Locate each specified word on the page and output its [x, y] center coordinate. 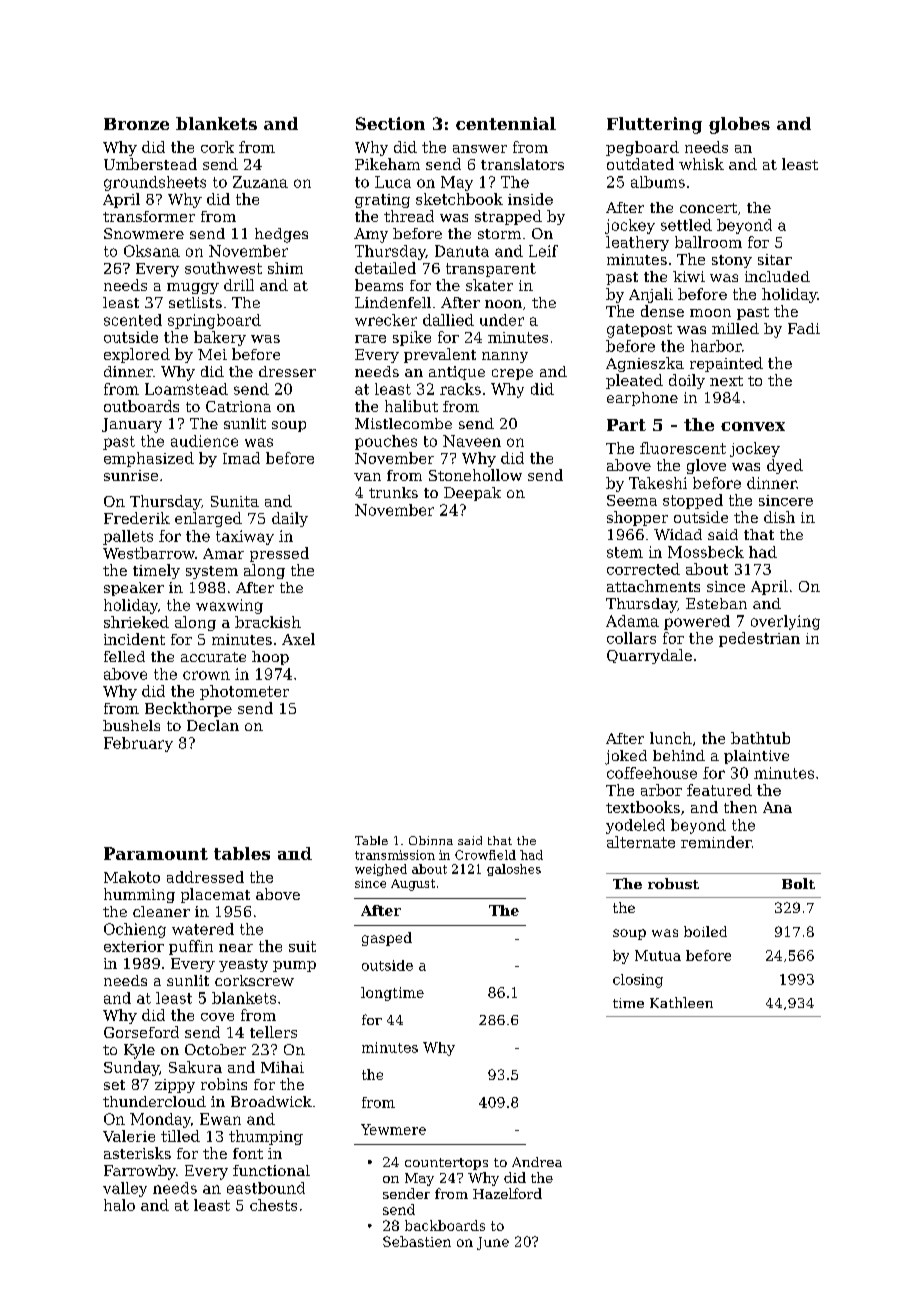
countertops [446, 1164]
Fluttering [654, 125]
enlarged [208, 519]
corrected [643, 569]
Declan [213, 725]
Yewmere [393, 1129]
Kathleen [681, 1002]
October [215, 1049]
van [367, 477]
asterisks [137, 1153]
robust [673, 883]
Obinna [431, 840]
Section [390, 123]
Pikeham [387, 164]
